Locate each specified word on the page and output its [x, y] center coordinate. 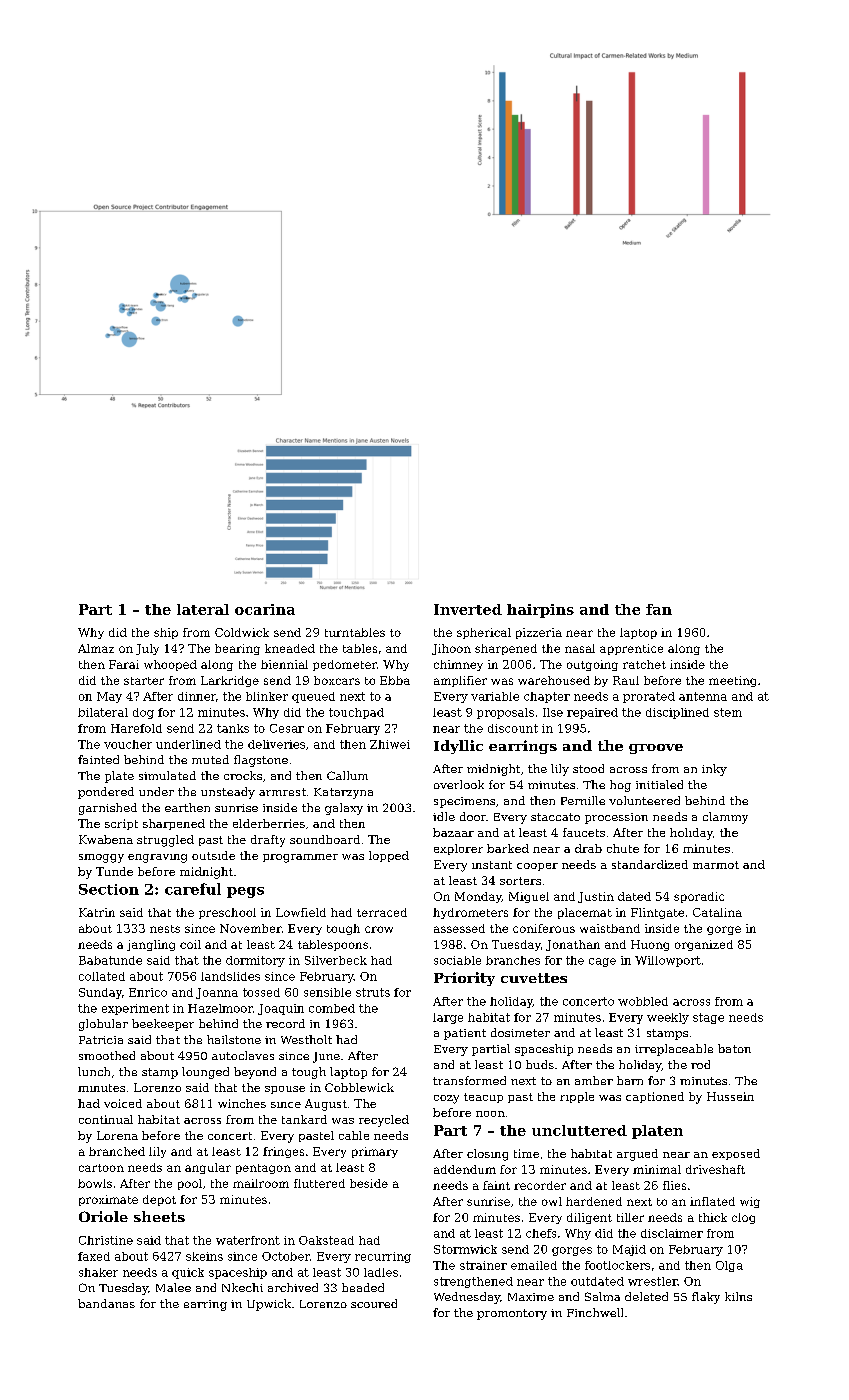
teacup [483, 1098]
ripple [577, 1097]
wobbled [643, 1001]
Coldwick [242, 632]
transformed [469, 1080]
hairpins [540, 611]
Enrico [148, 992]
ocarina [265, 609]
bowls [95, 1183]
